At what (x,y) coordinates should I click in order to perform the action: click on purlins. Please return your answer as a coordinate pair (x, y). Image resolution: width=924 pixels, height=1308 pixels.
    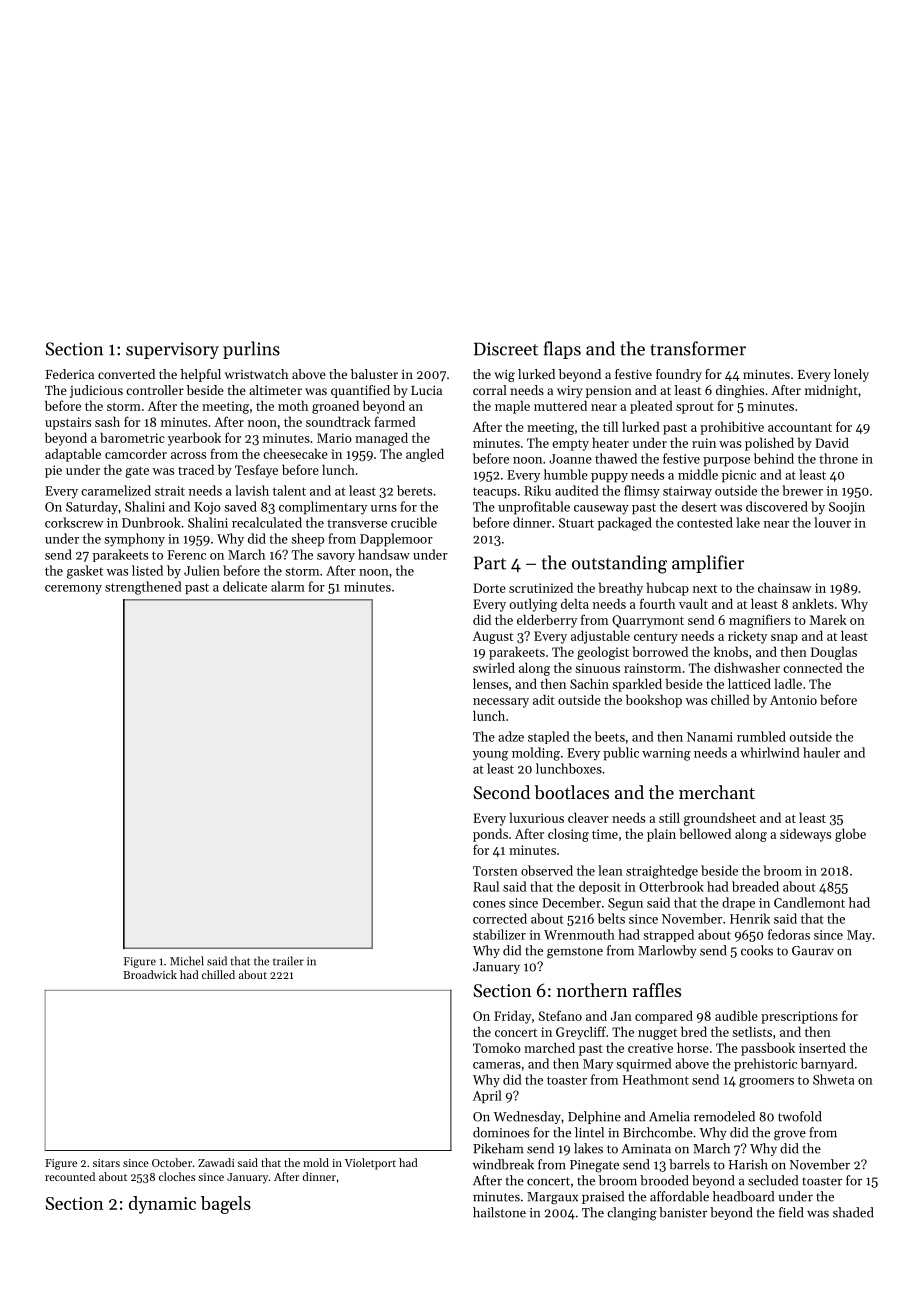
    Looking at the image, I should click on (251, 350).
